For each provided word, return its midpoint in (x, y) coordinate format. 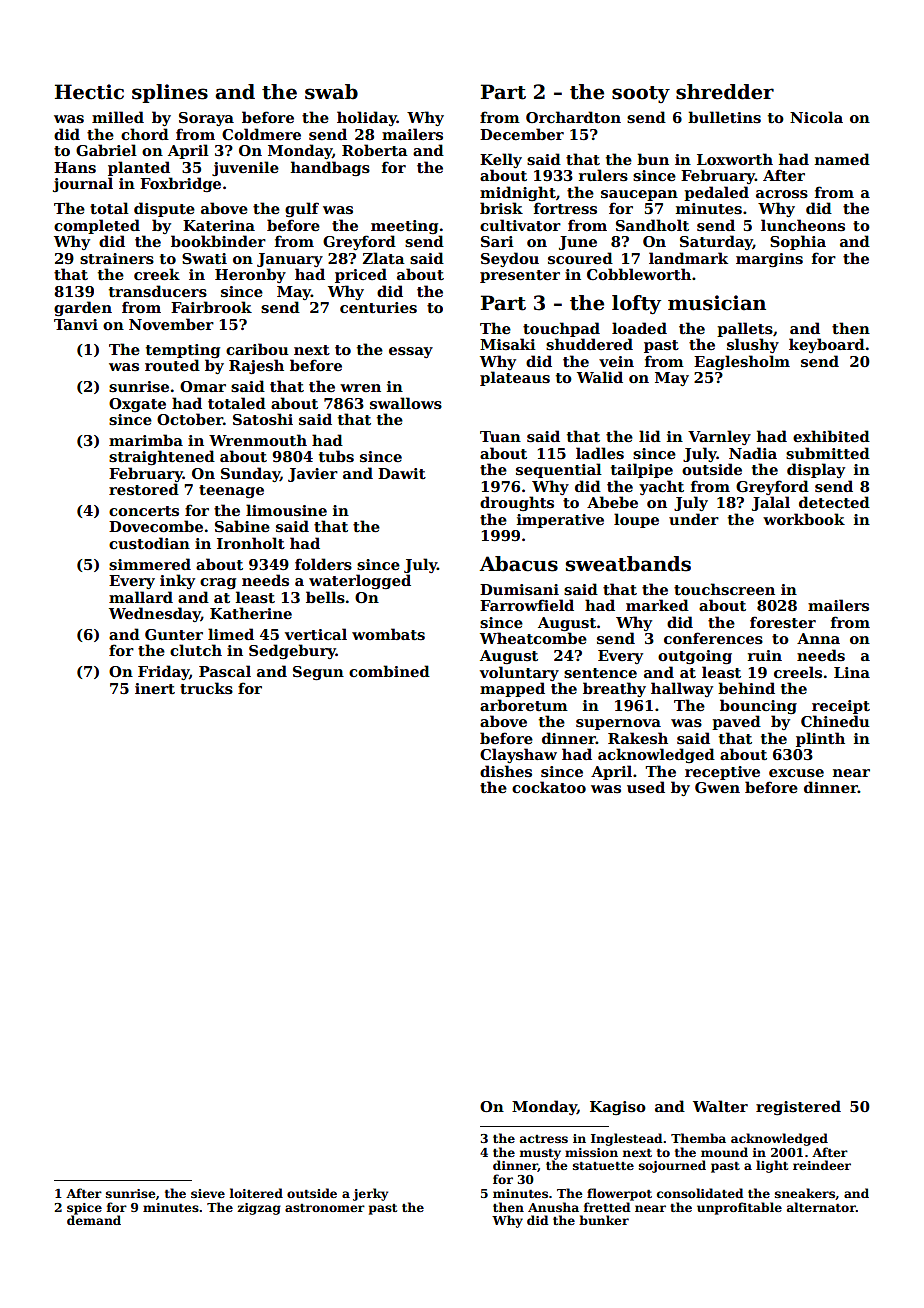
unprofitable (739, 1208)
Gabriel (106, 150)
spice (84, 1209)
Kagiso (618, 1108)
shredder (725, 92)
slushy (753, 345)
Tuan (500, 436)
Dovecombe (156, 526)
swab (331, 92)
